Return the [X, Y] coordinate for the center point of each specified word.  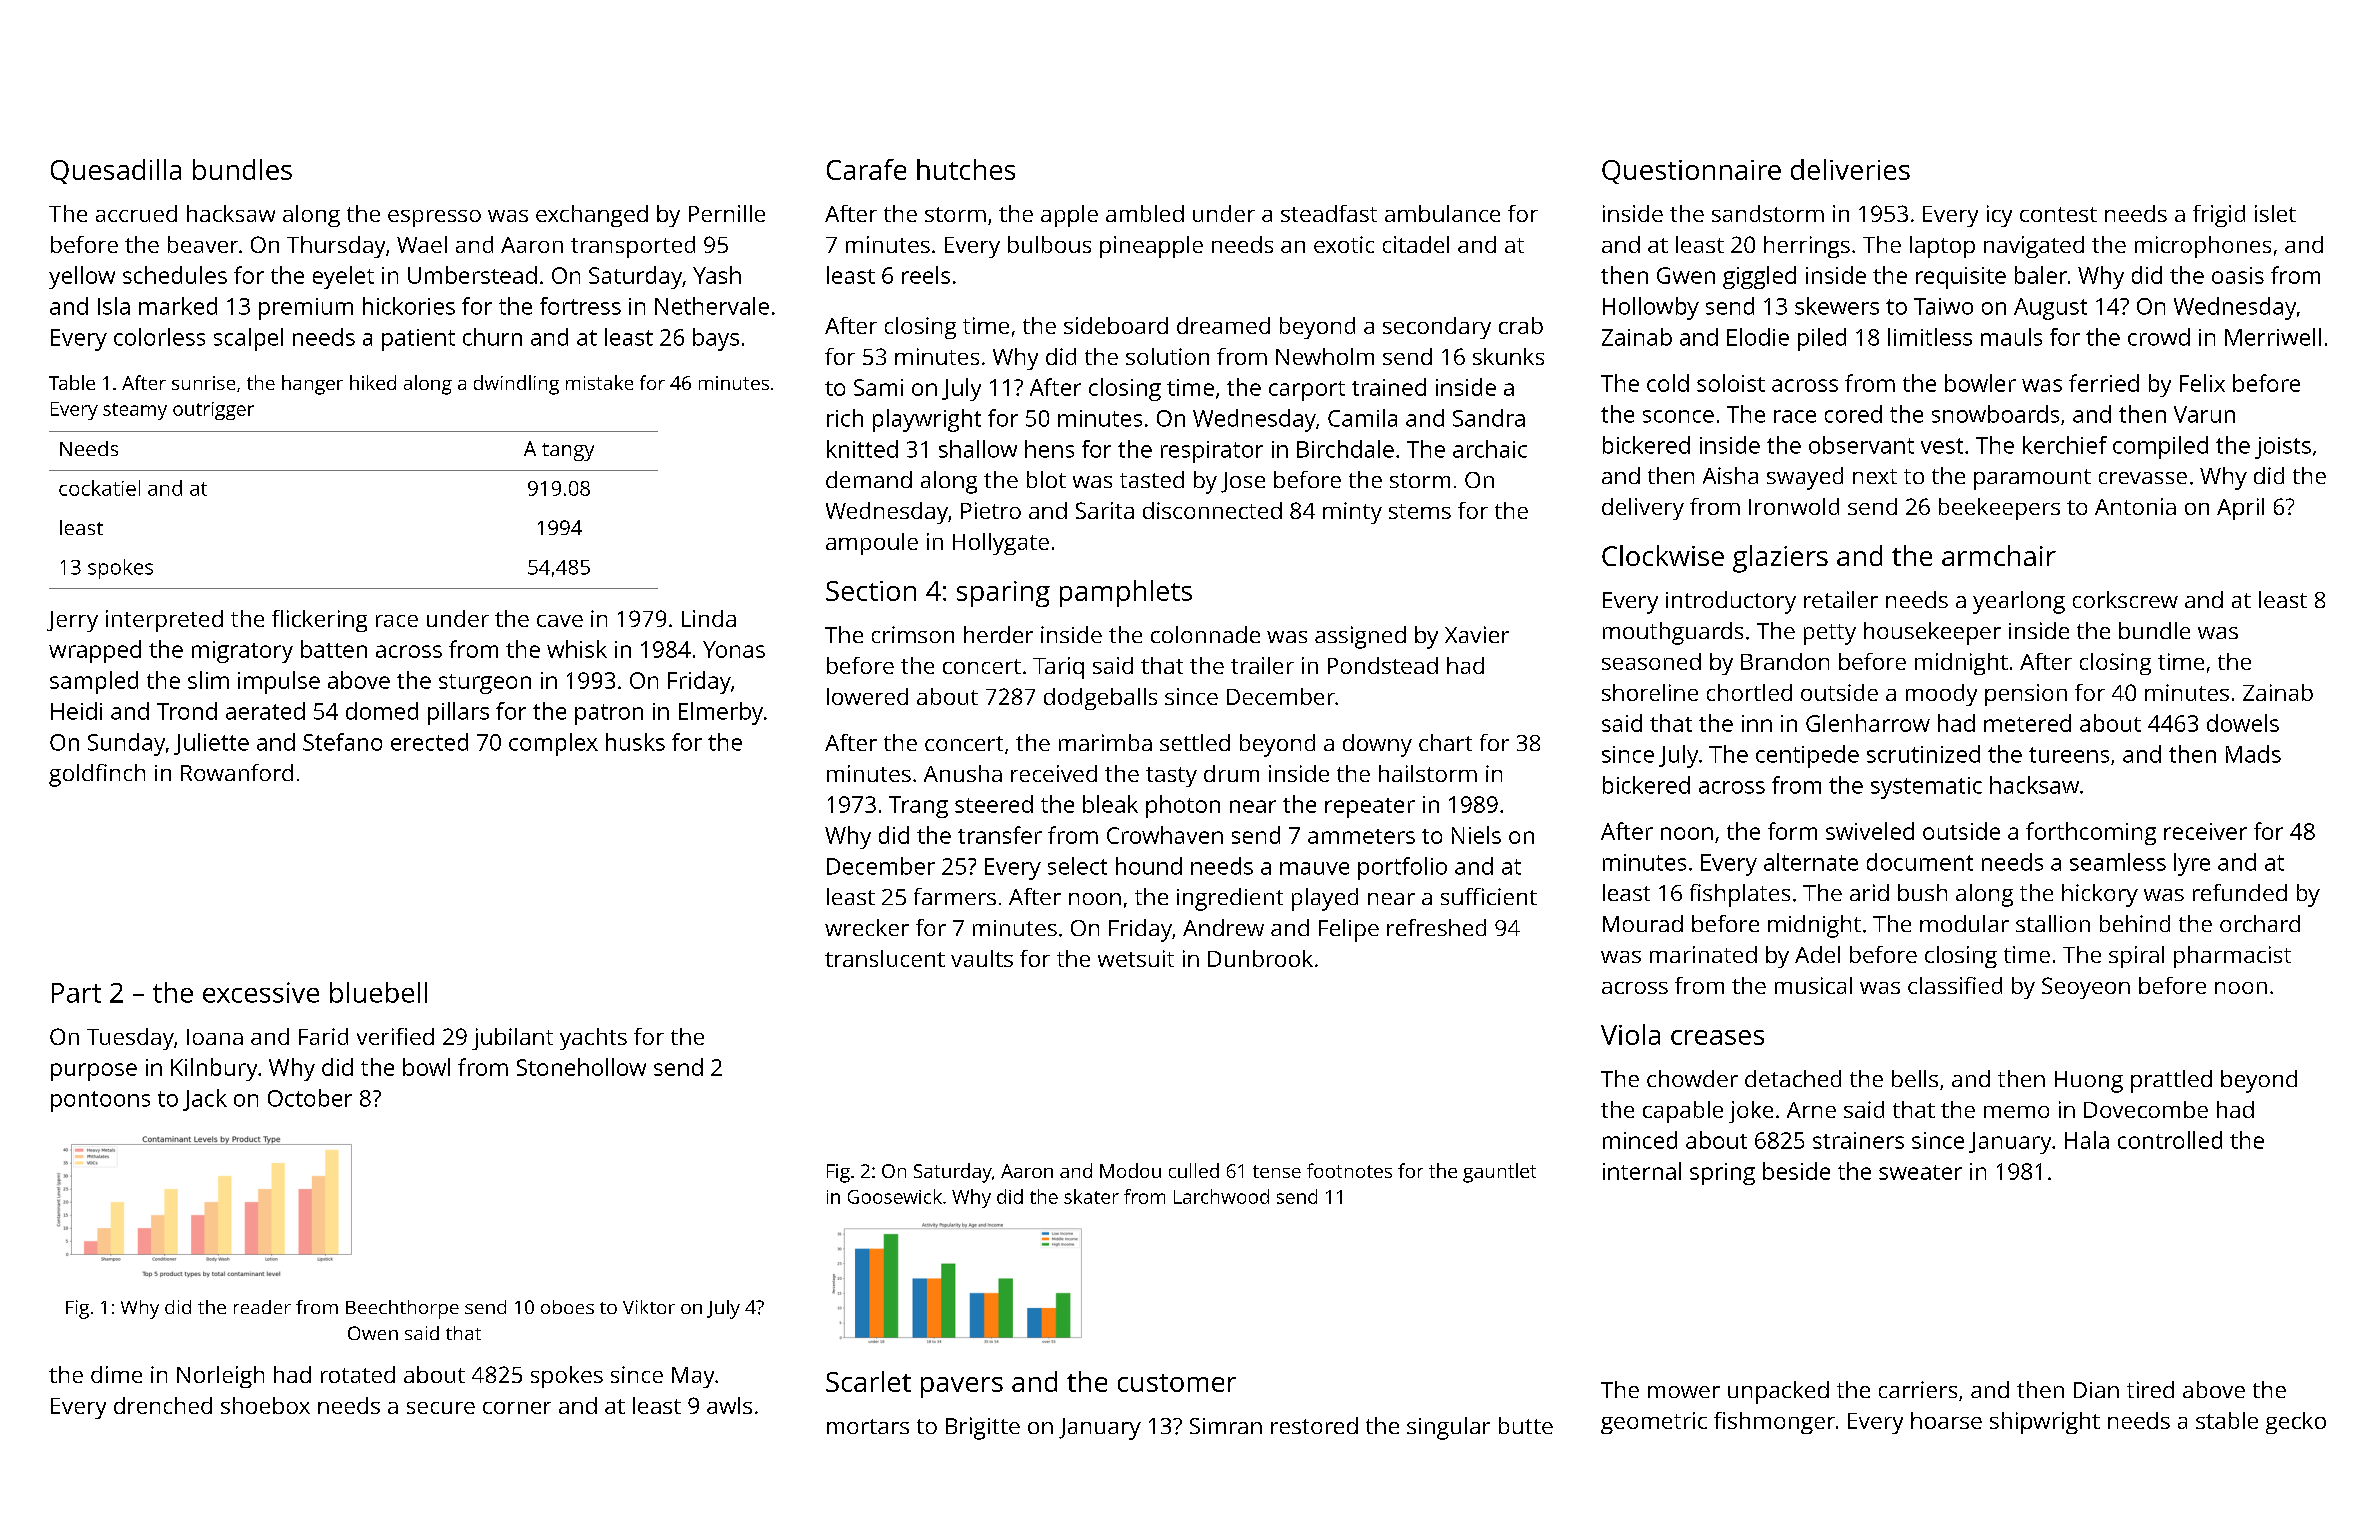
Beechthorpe [402, 1309]
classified [1955, 985]
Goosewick [895, 1196]
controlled [2170, 1140]
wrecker [867, 927]
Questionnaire [1691, 172]
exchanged [592, 216]
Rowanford [237, 772]
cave [560, 621]
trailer [1262, 665]
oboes [567, 1307]
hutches [966, 169]
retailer [1841, 599]
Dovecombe [2146, 1109]
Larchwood [1221, 1196]
